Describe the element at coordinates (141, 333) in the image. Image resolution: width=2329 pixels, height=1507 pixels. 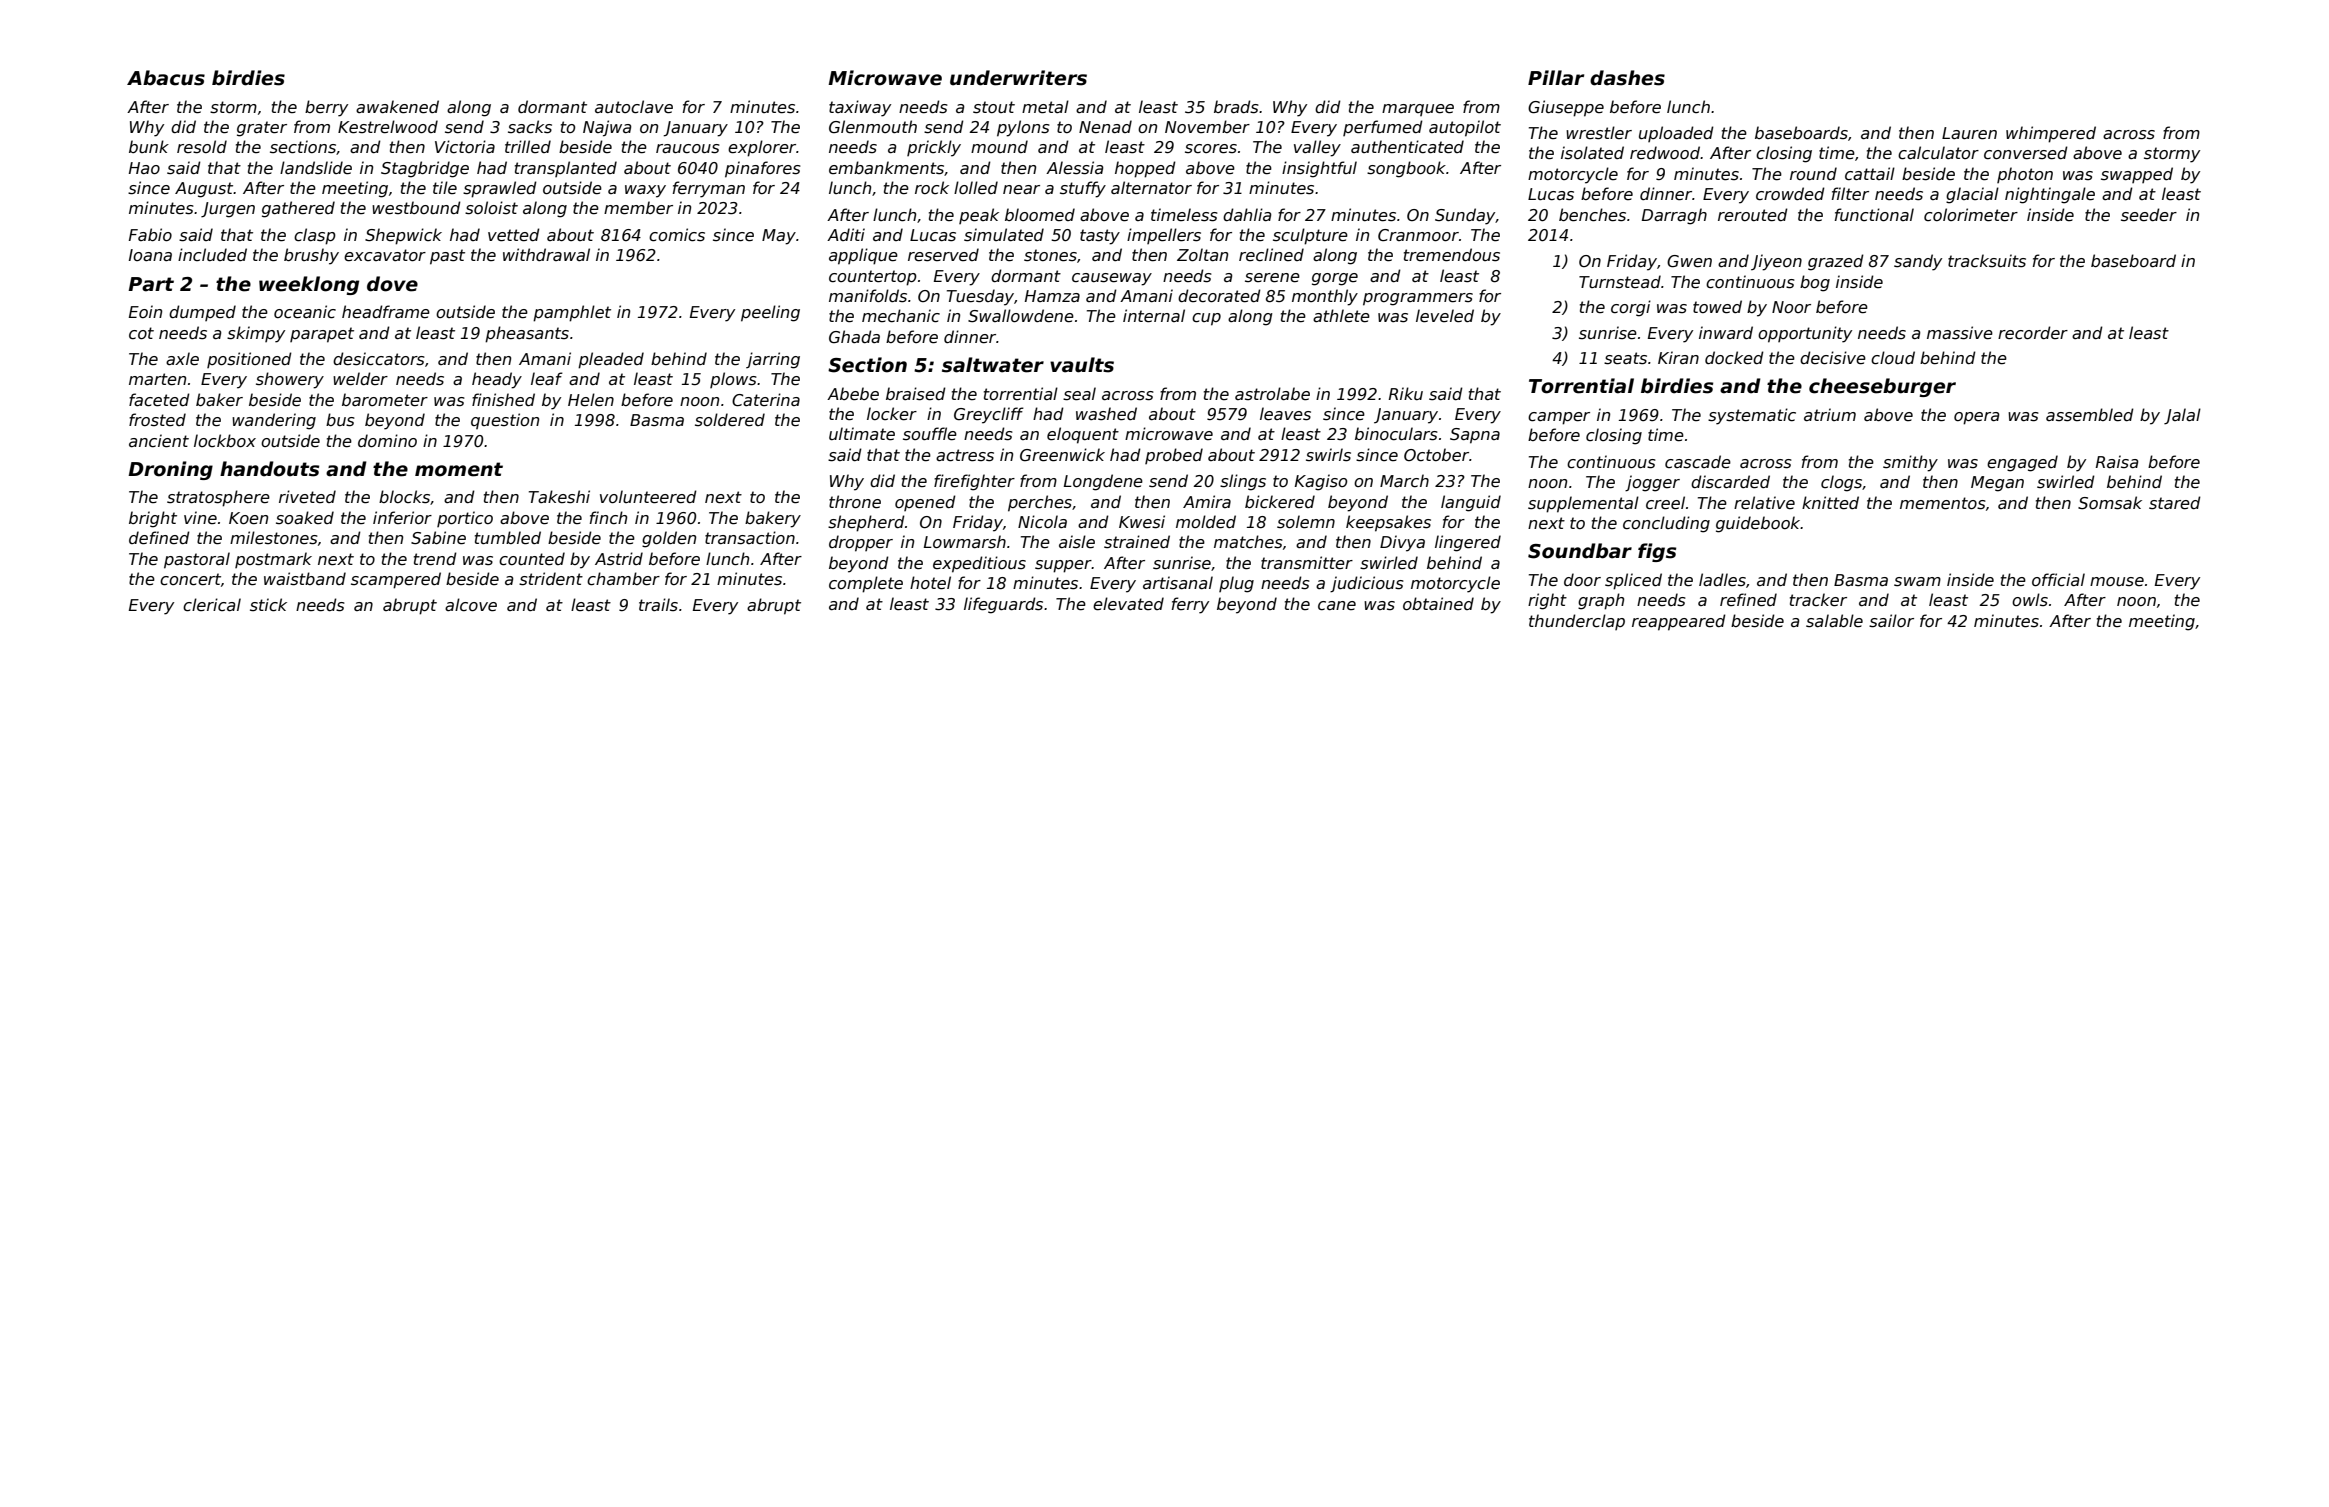
I see `cot` at that location.
